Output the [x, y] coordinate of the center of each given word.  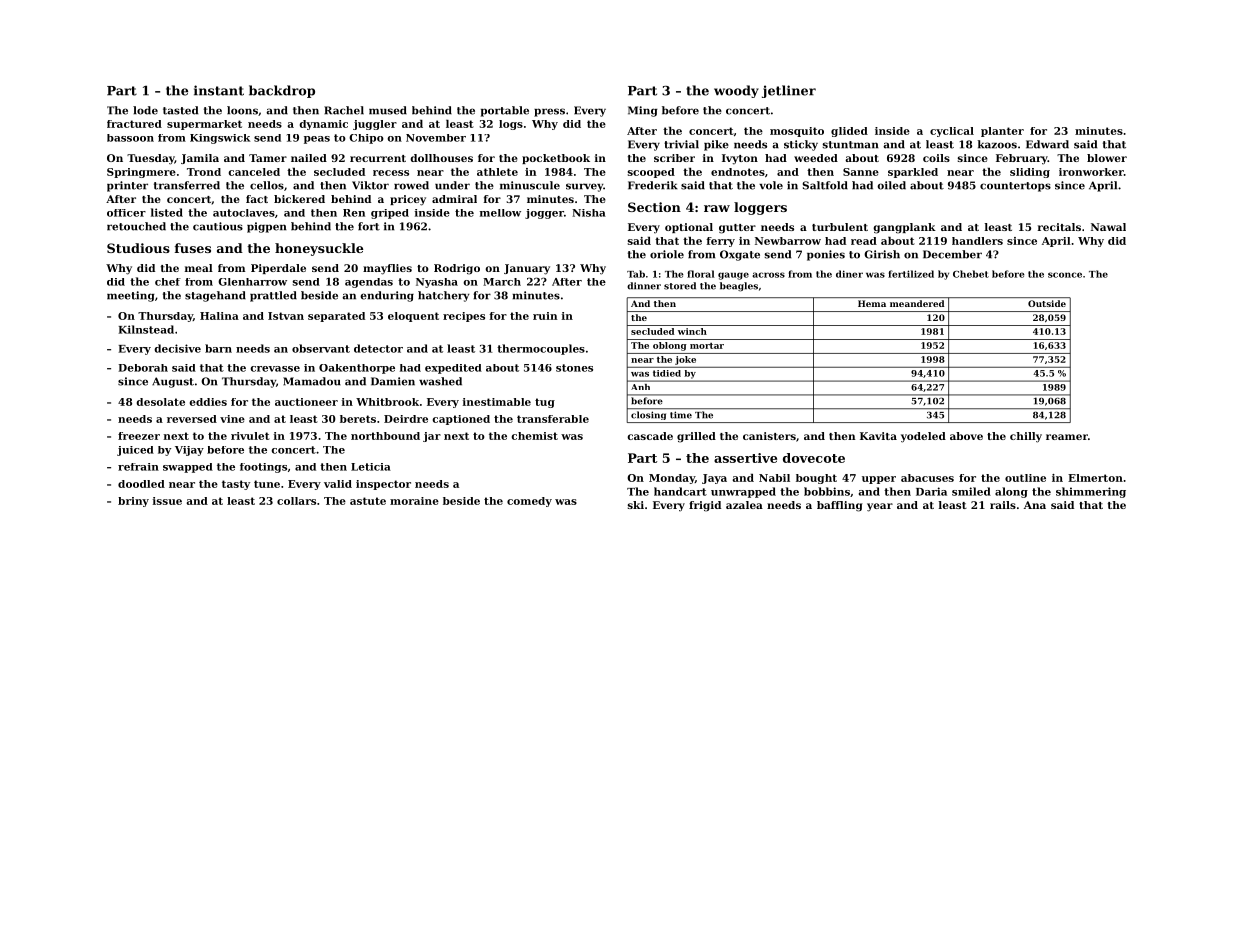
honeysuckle [319, 249]
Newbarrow [788, 241]
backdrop [282, 91]
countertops [1015, 187]
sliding [1030, 173]
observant [321, 348]
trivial [681, 144]
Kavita [878, 436]
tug [545, 403]
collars [296, 501]
